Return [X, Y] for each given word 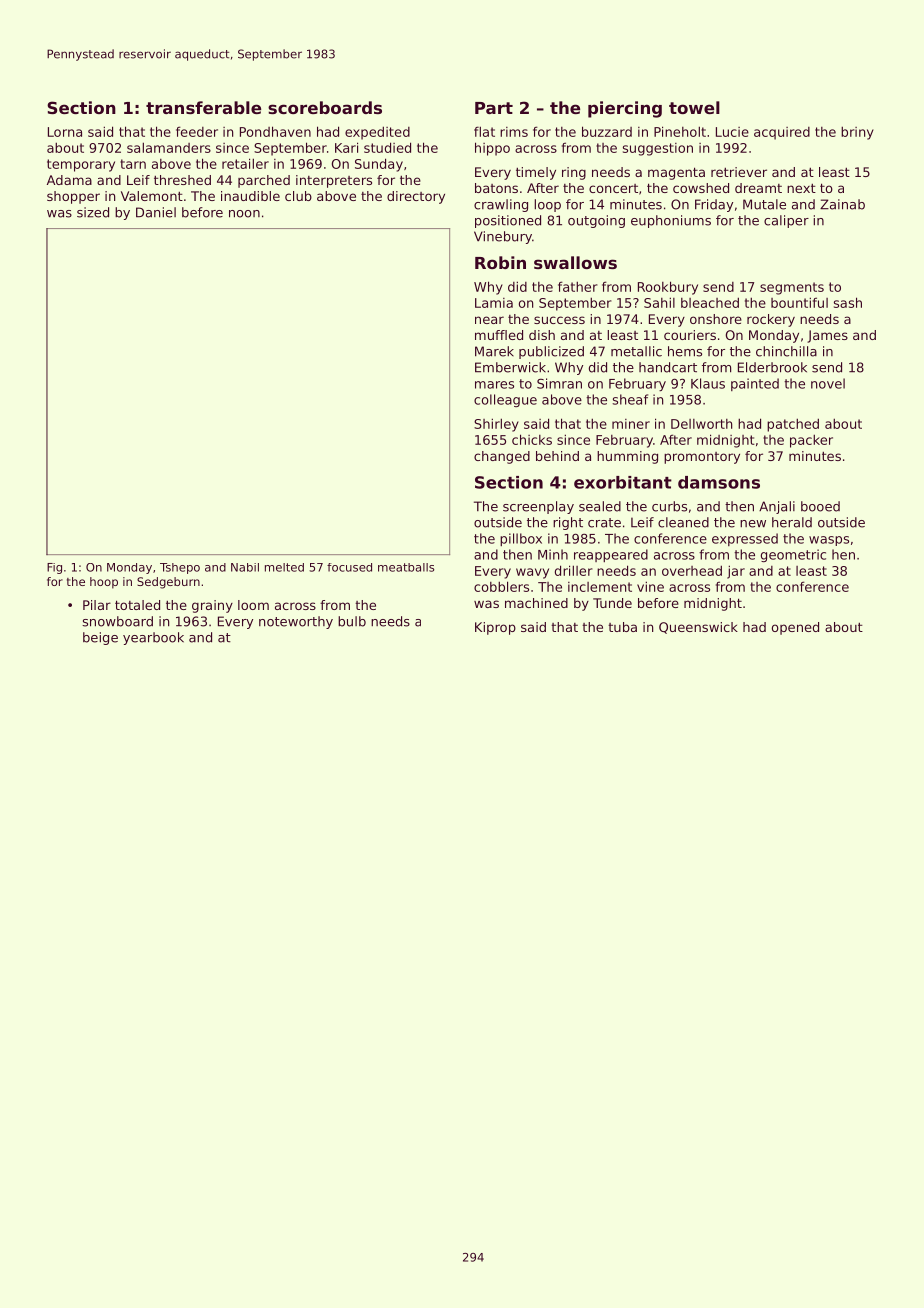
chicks [532, 439]
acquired [782, 133]
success [559, 320]
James [827, 336]
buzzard [607, 131]
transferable [203, 107]
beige [100, 638]
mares [494, 385]
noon [244, 214]
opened [795, 628]
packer [811, 441]
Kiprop [495, 628]
